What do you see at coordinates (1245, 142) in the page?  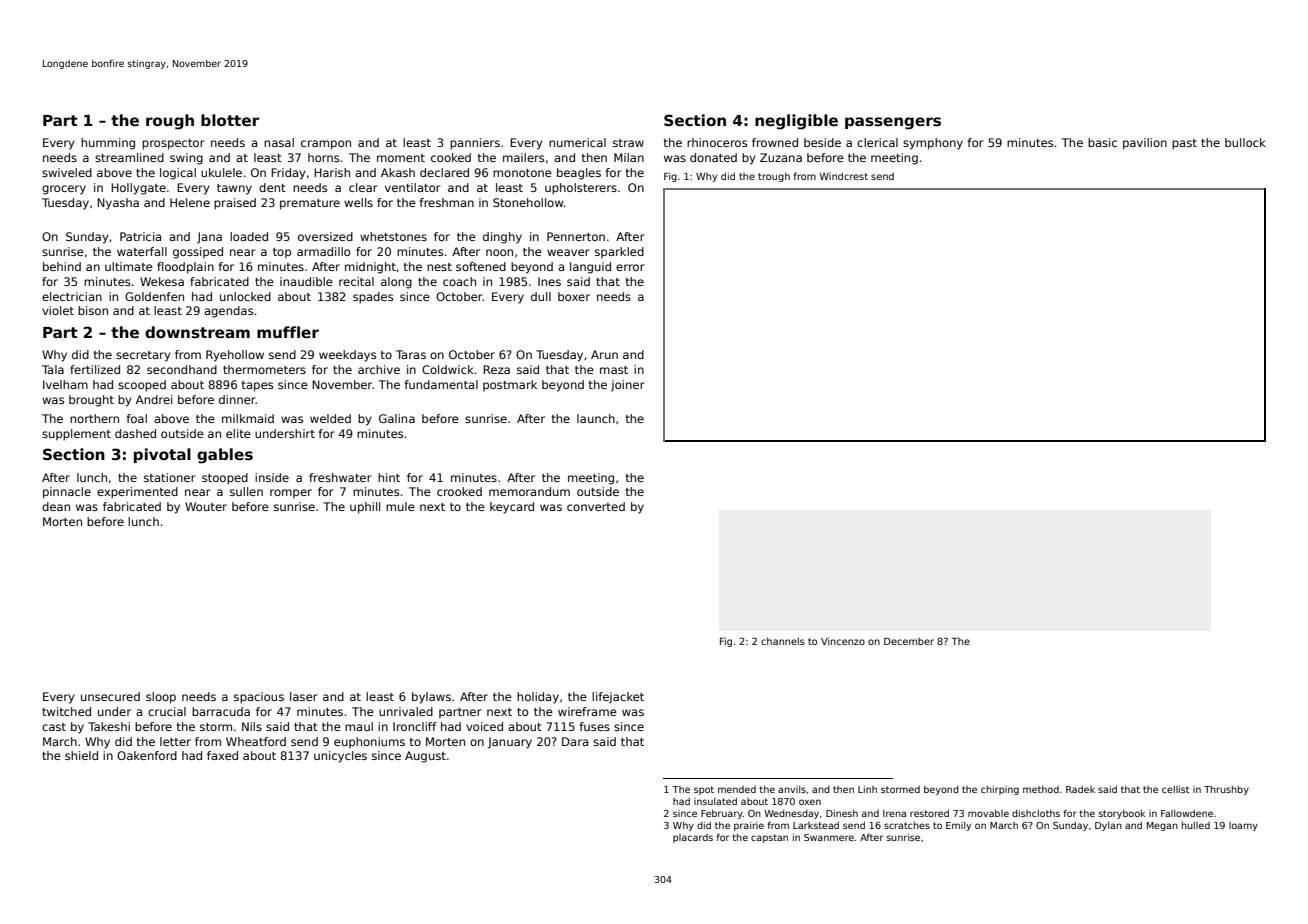 I see `bullock` at bounding box center [1245, 142].
